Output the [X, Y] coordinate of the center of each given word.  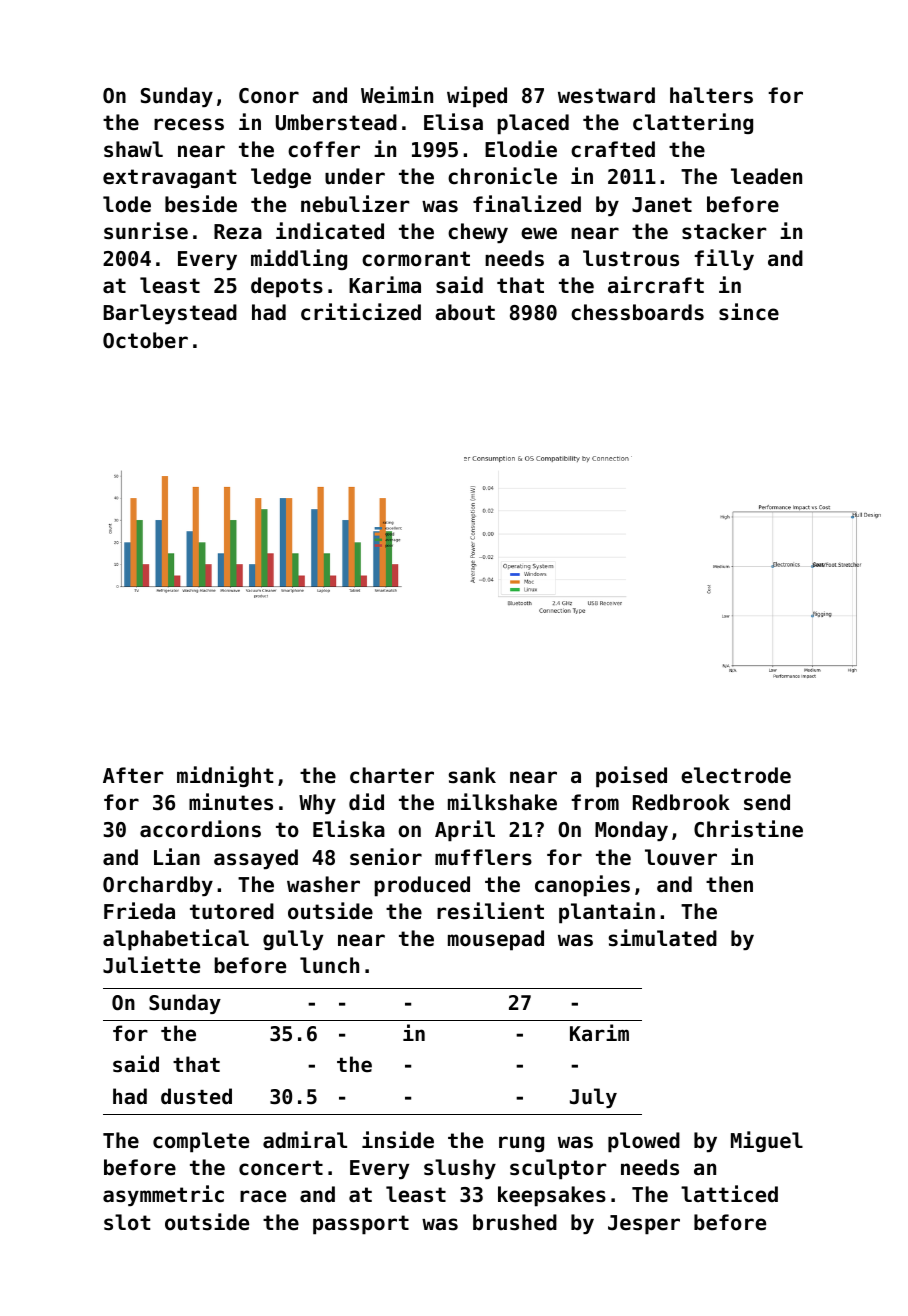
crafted [613, 149]
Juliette [151, 965]
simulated [663, 938]
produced [422, 886]
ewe [539, 233]
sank [472, 775]
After [133, 775]
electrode [736, 775]
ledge [281, 178]
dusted [196, 1096]
